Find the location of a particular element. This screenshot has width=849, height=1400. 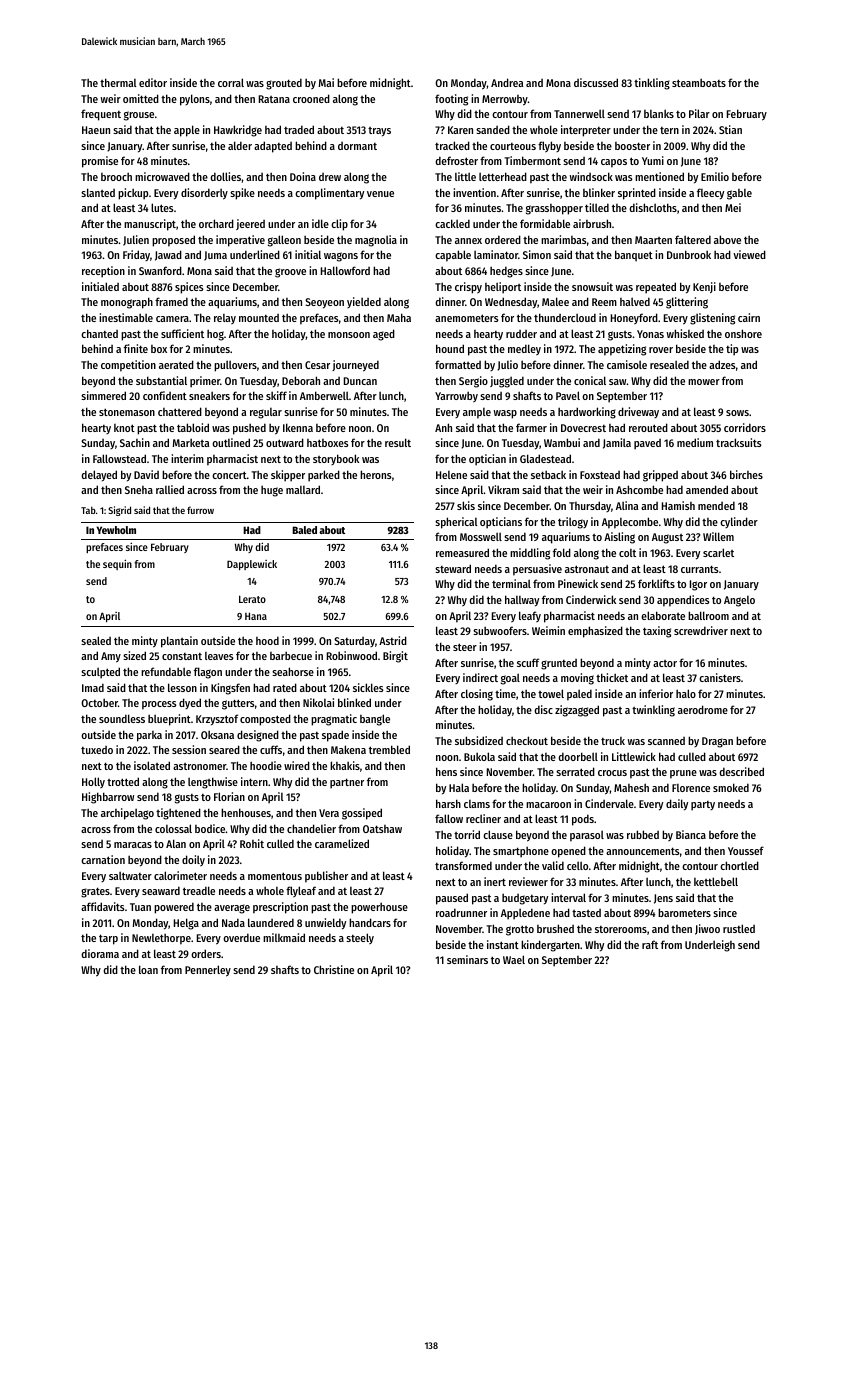

elaborate is located at coordinates (663, 615).
